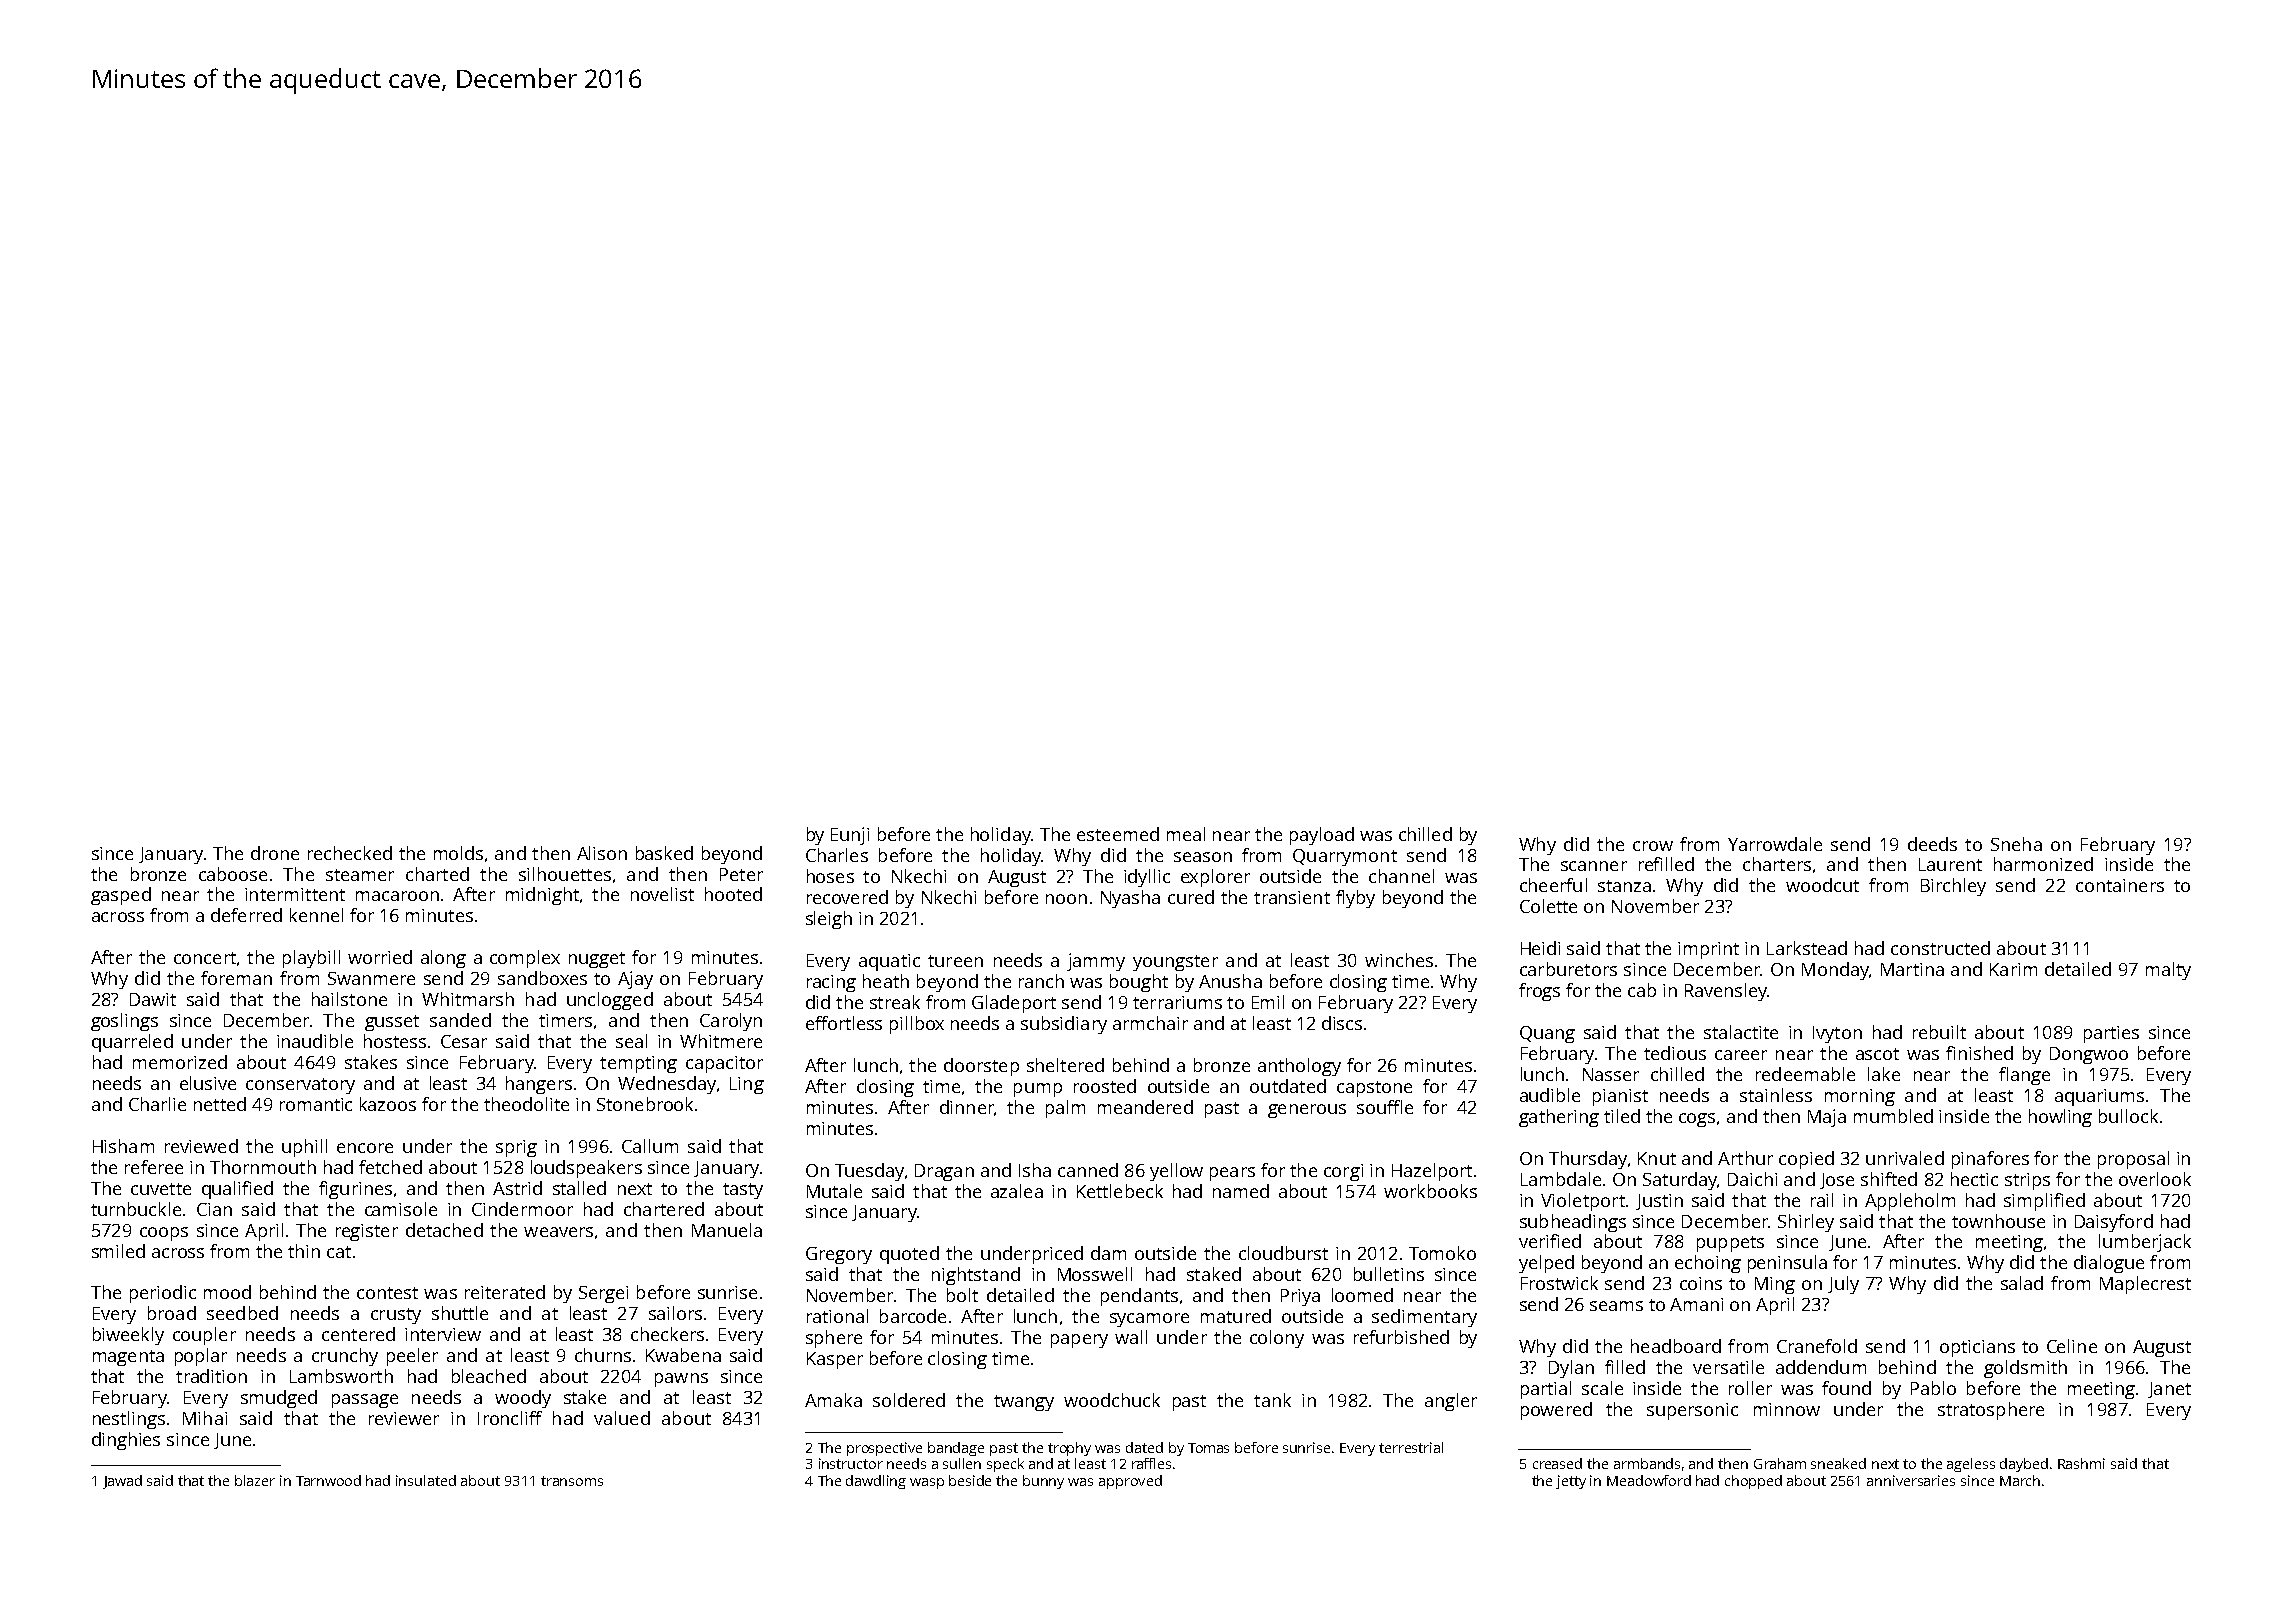  I want to click on lumberjack, so click(2145, 1243).
